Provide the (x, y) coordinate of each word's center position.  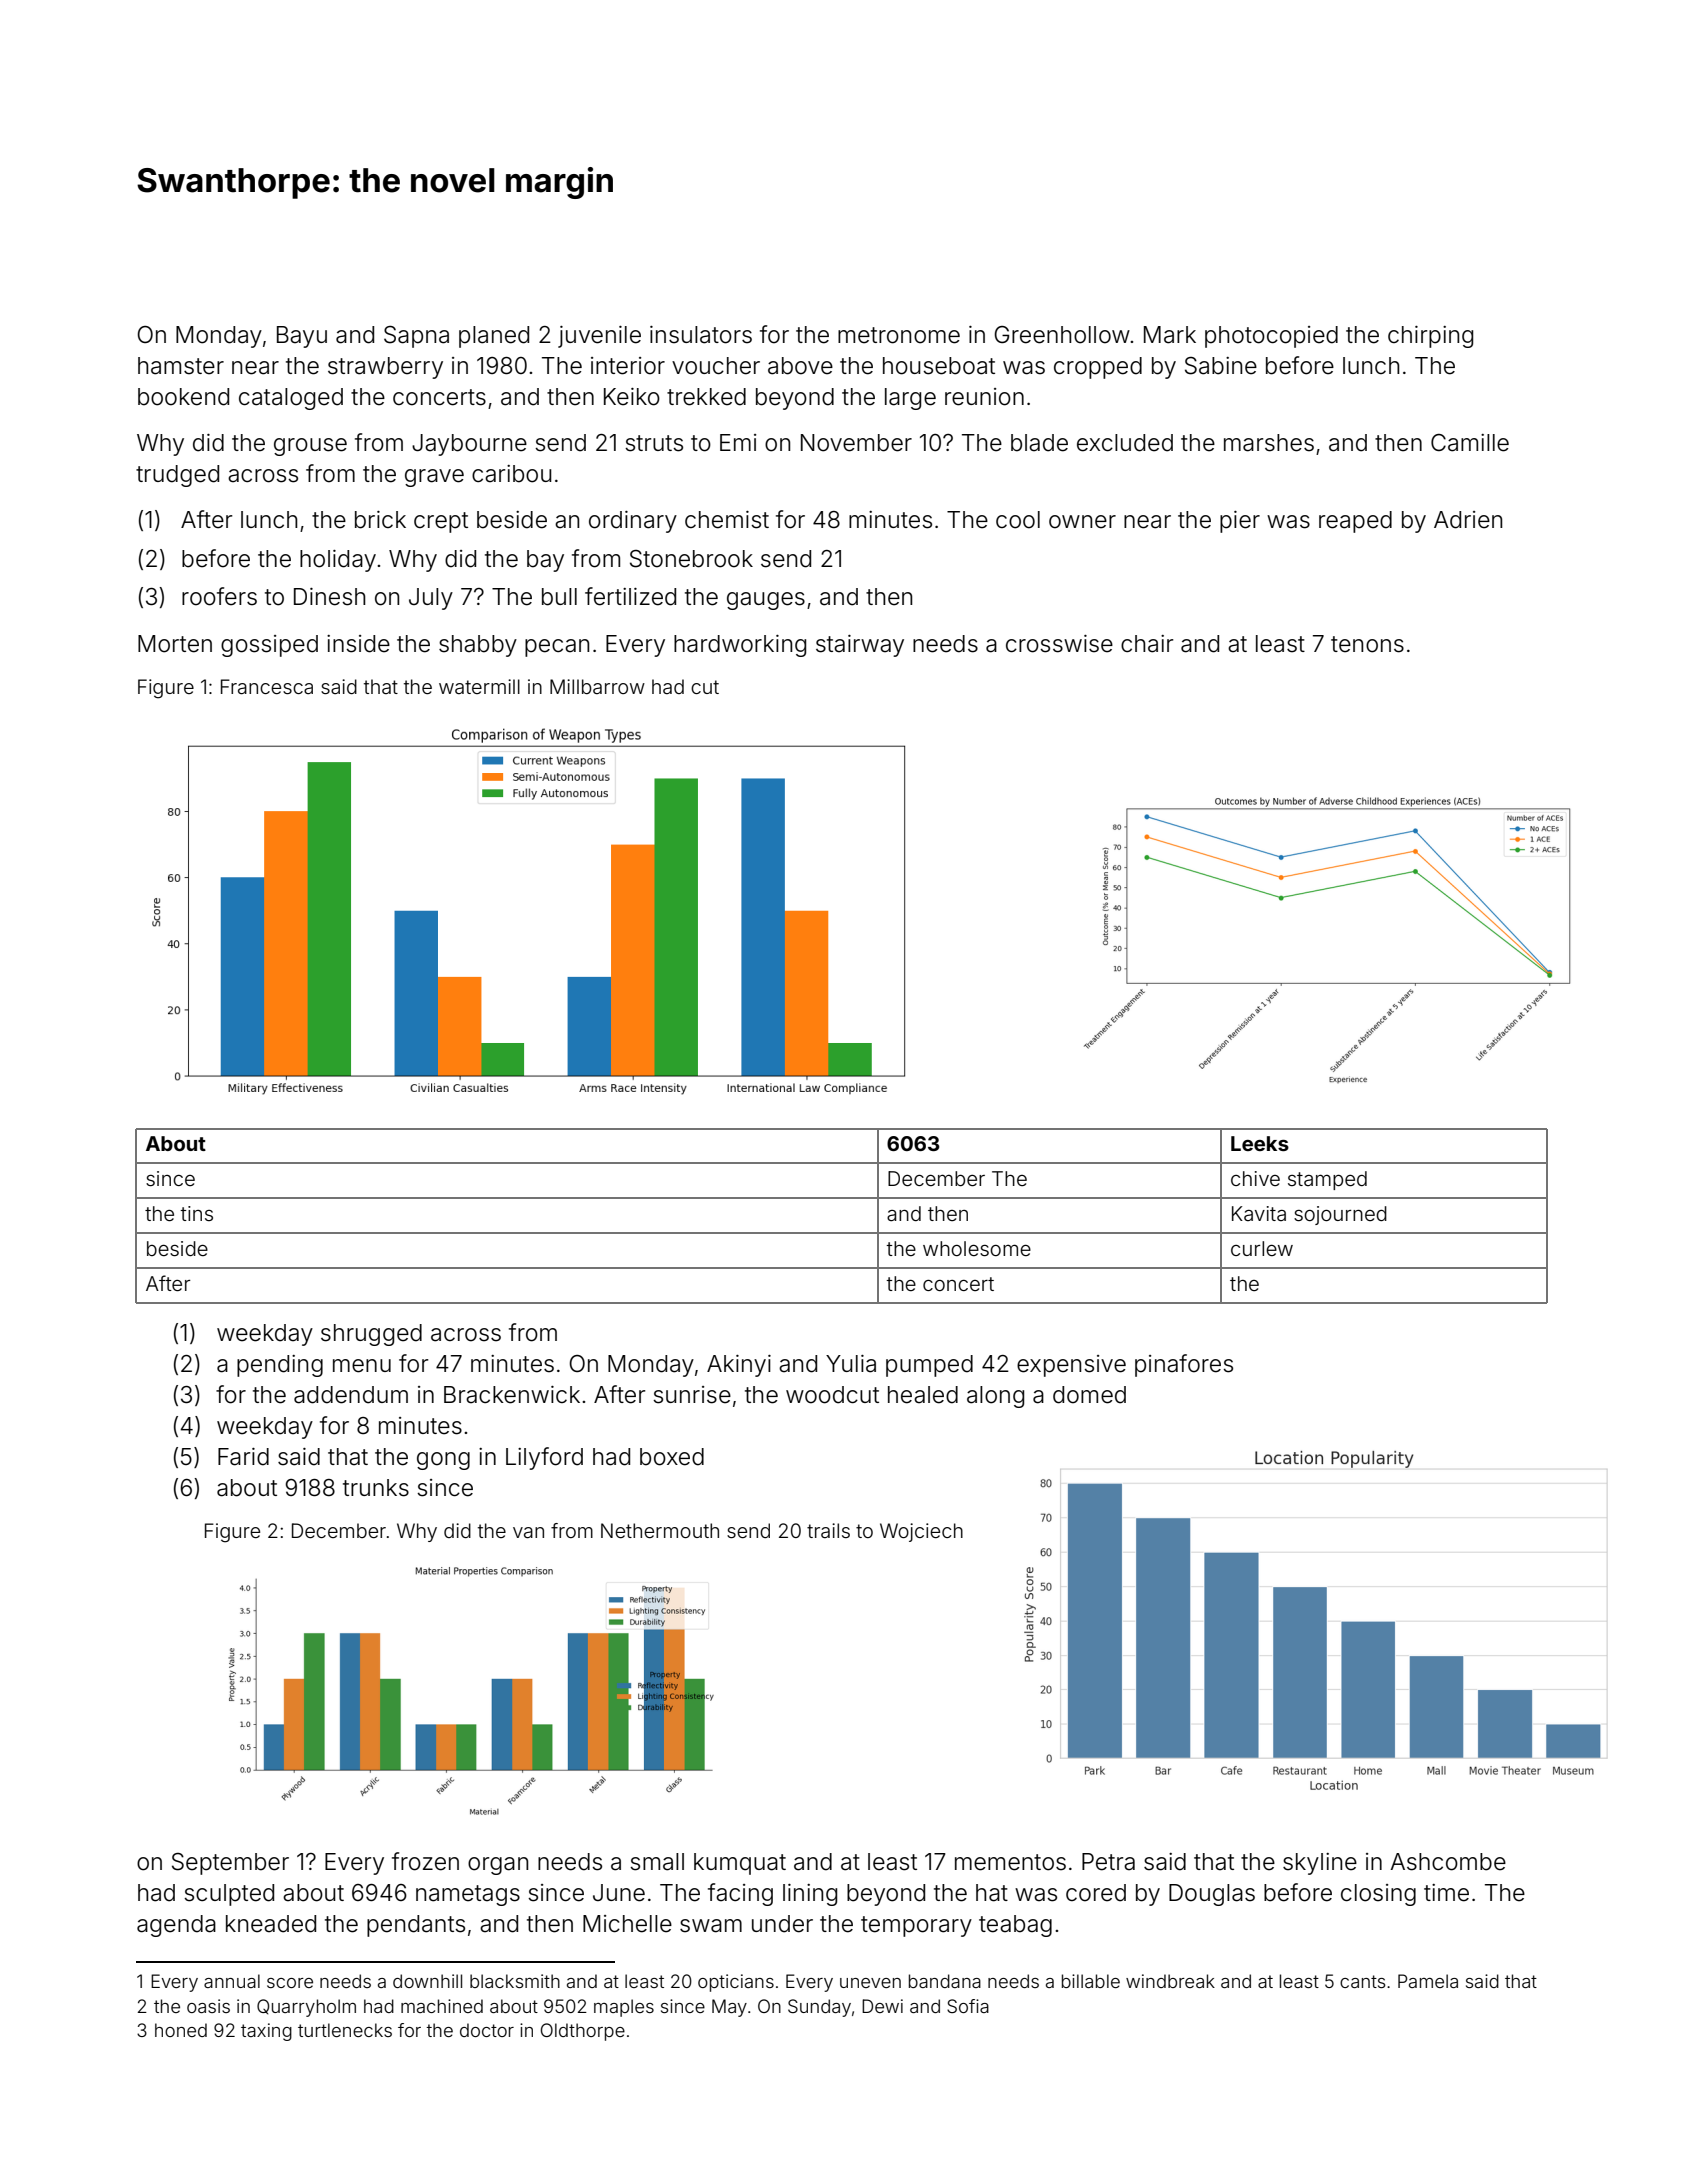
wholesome (977, 1248)
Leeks (1260, 1143)
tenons (1367, 644)
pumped (929, 1366)
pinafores (1184, 1365)
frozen (425, 1861)
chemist (727, 520)
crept (441, 522)
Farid (243, 1457)
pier (1240, 522)
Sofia (968, 2006)
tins (196, 1213)
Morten (175, 644)
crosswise (1059, 644)
